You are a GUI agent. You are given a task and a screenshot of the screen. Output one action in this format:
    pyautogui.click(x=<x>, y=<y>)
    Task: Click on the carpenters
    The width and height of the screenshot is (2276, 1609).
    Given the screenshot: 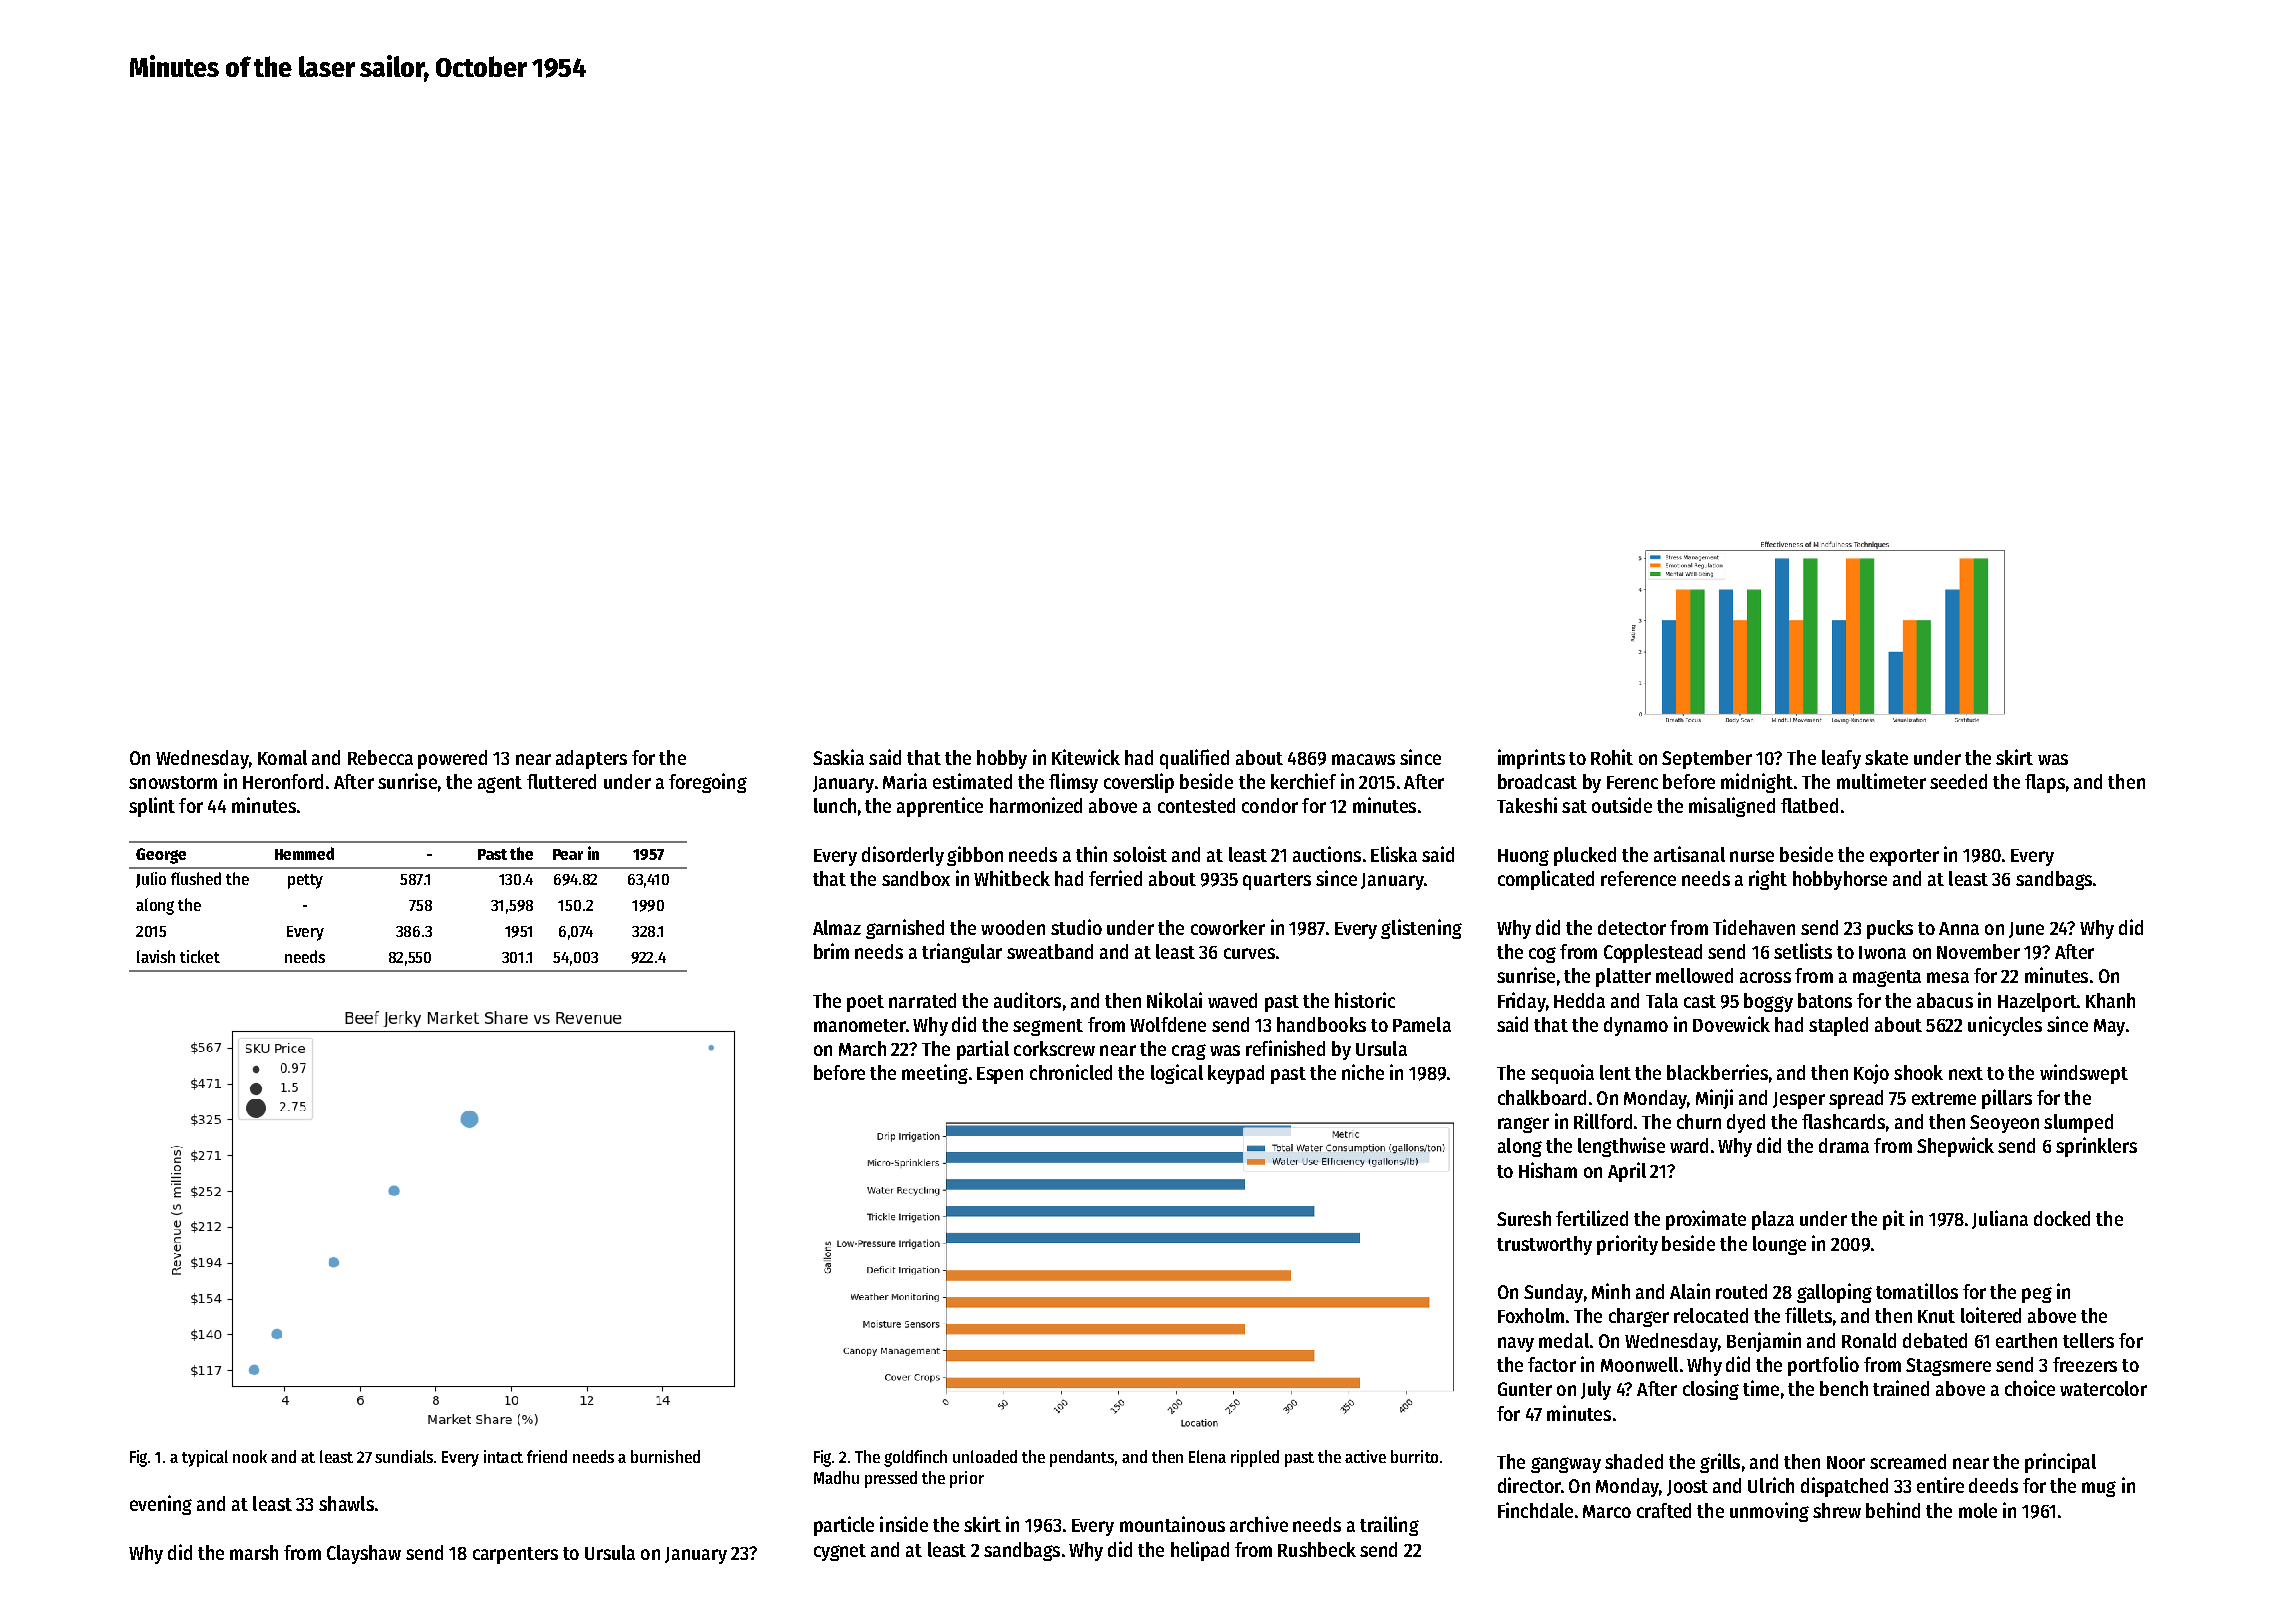 What is the action you would take?
    pyautogui.click(x=515, y=1555)
